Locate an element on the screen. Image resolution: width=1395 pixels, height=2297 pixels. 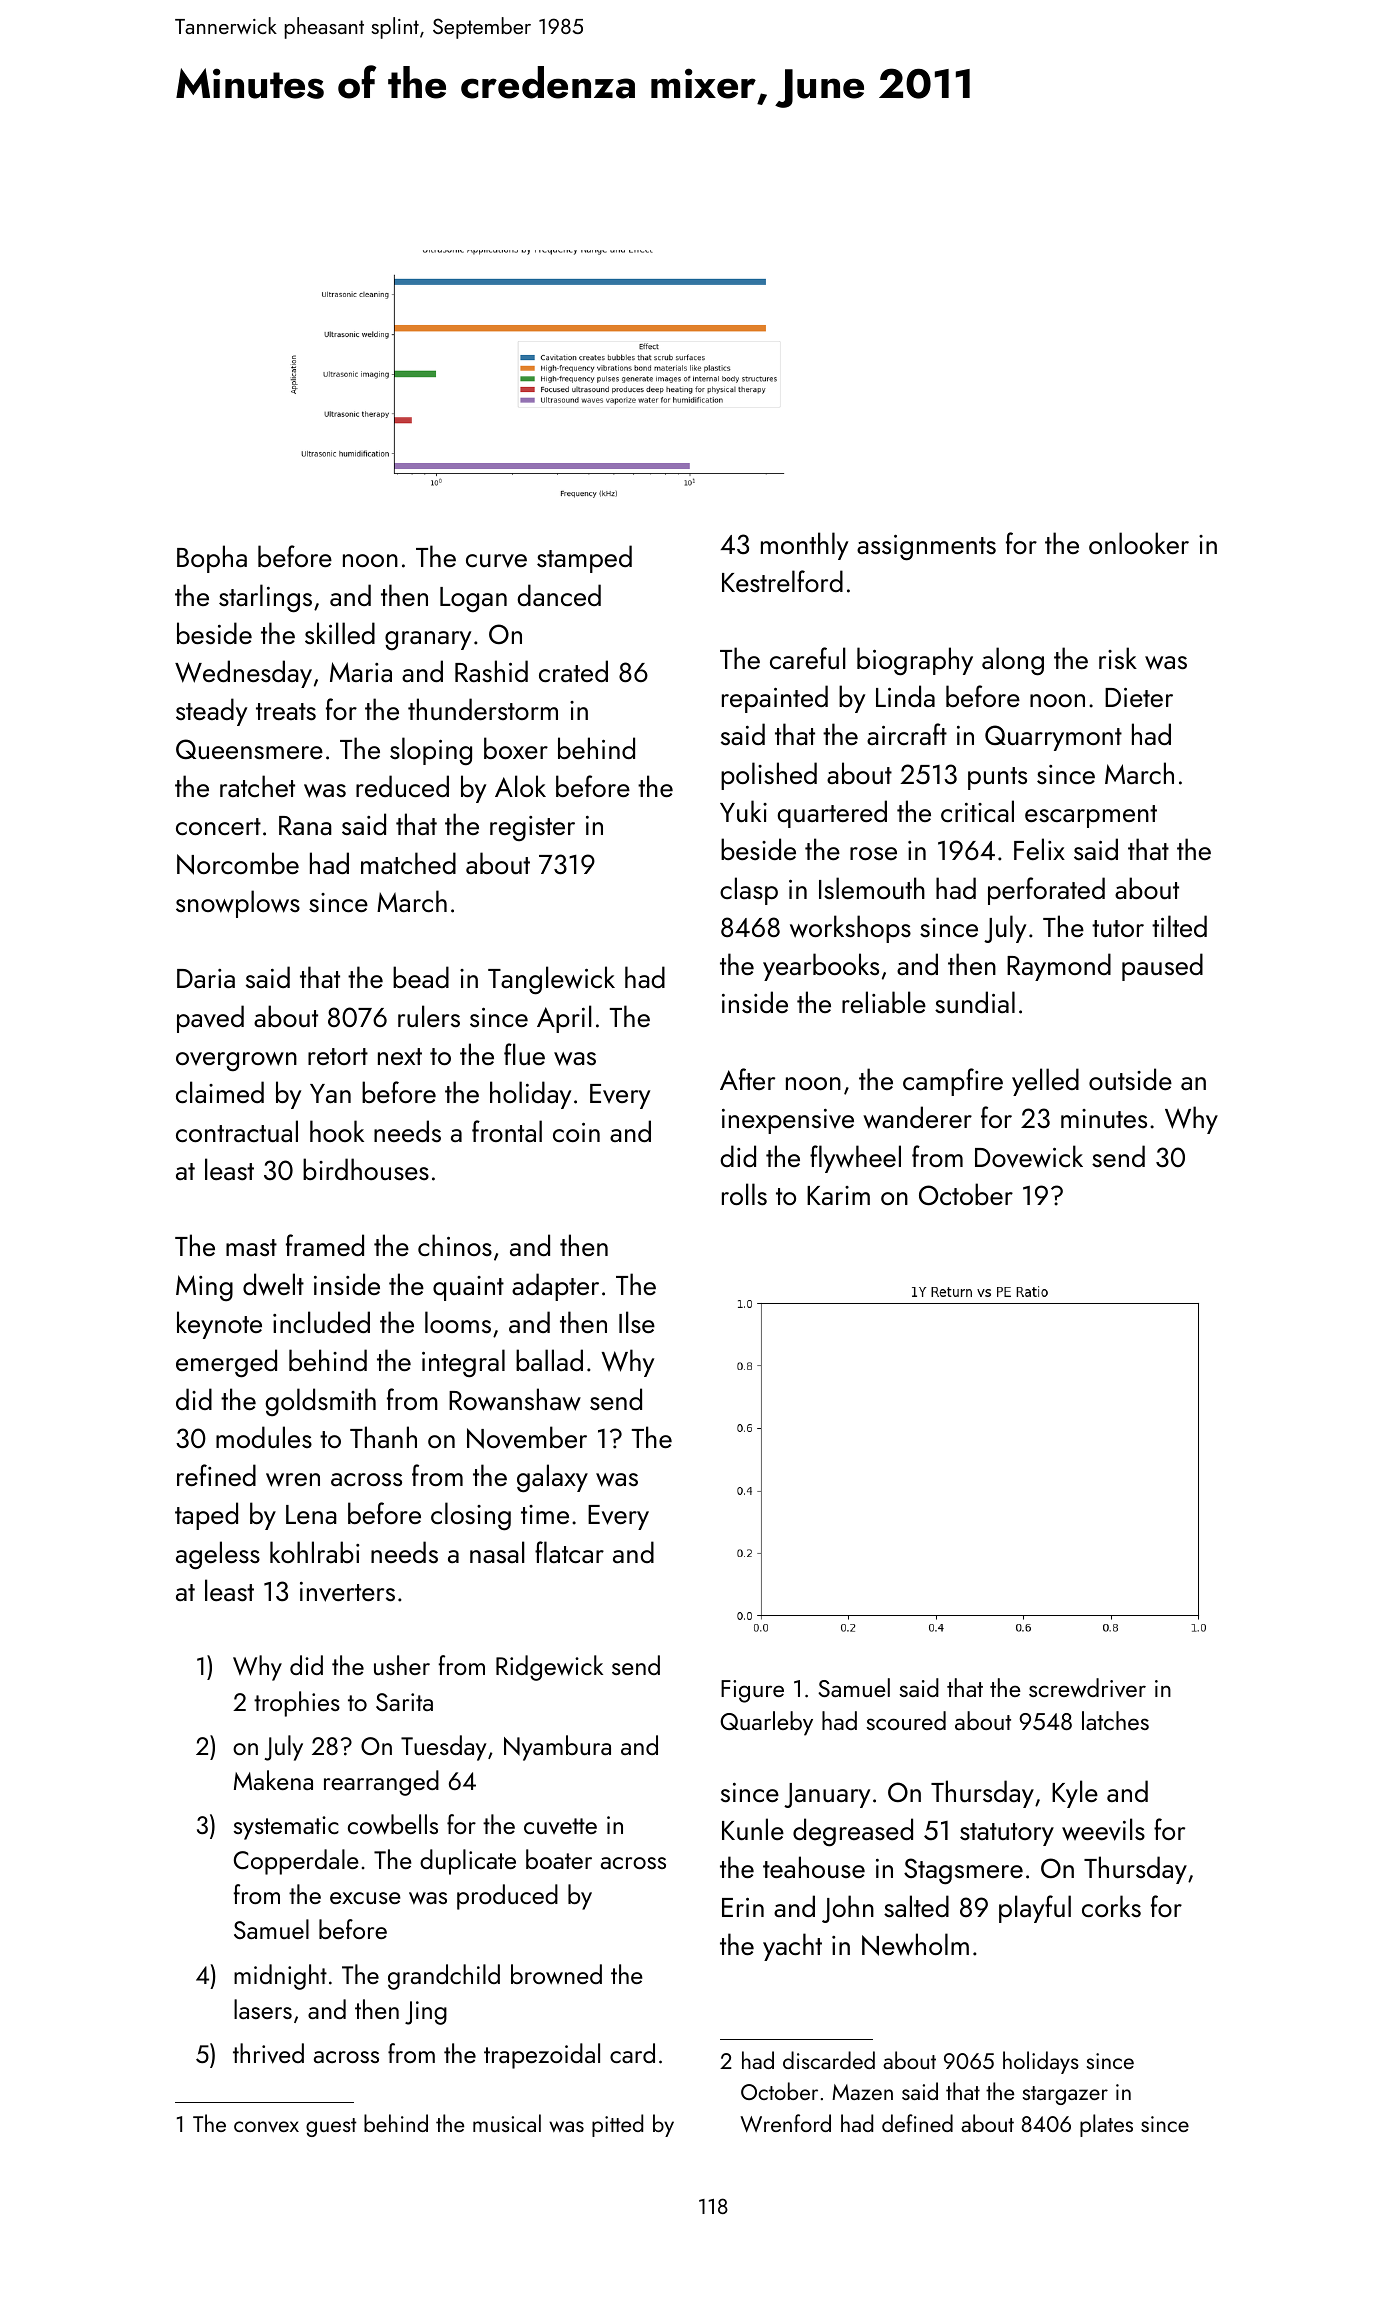
Karim is located at coordinates (838, 1195).
